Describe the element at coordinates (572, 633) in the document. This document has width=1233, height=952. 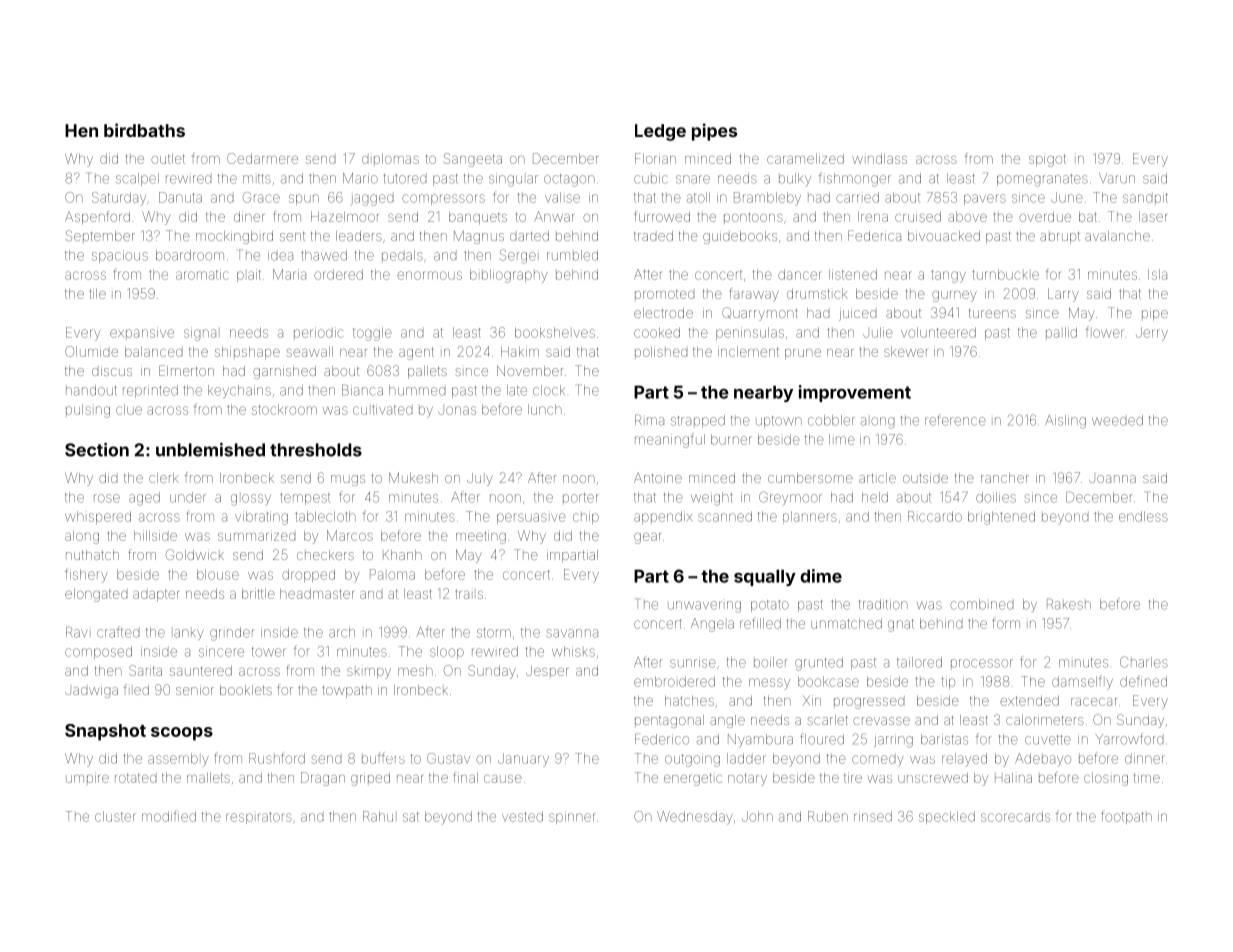
I see `savanna` at that location.
